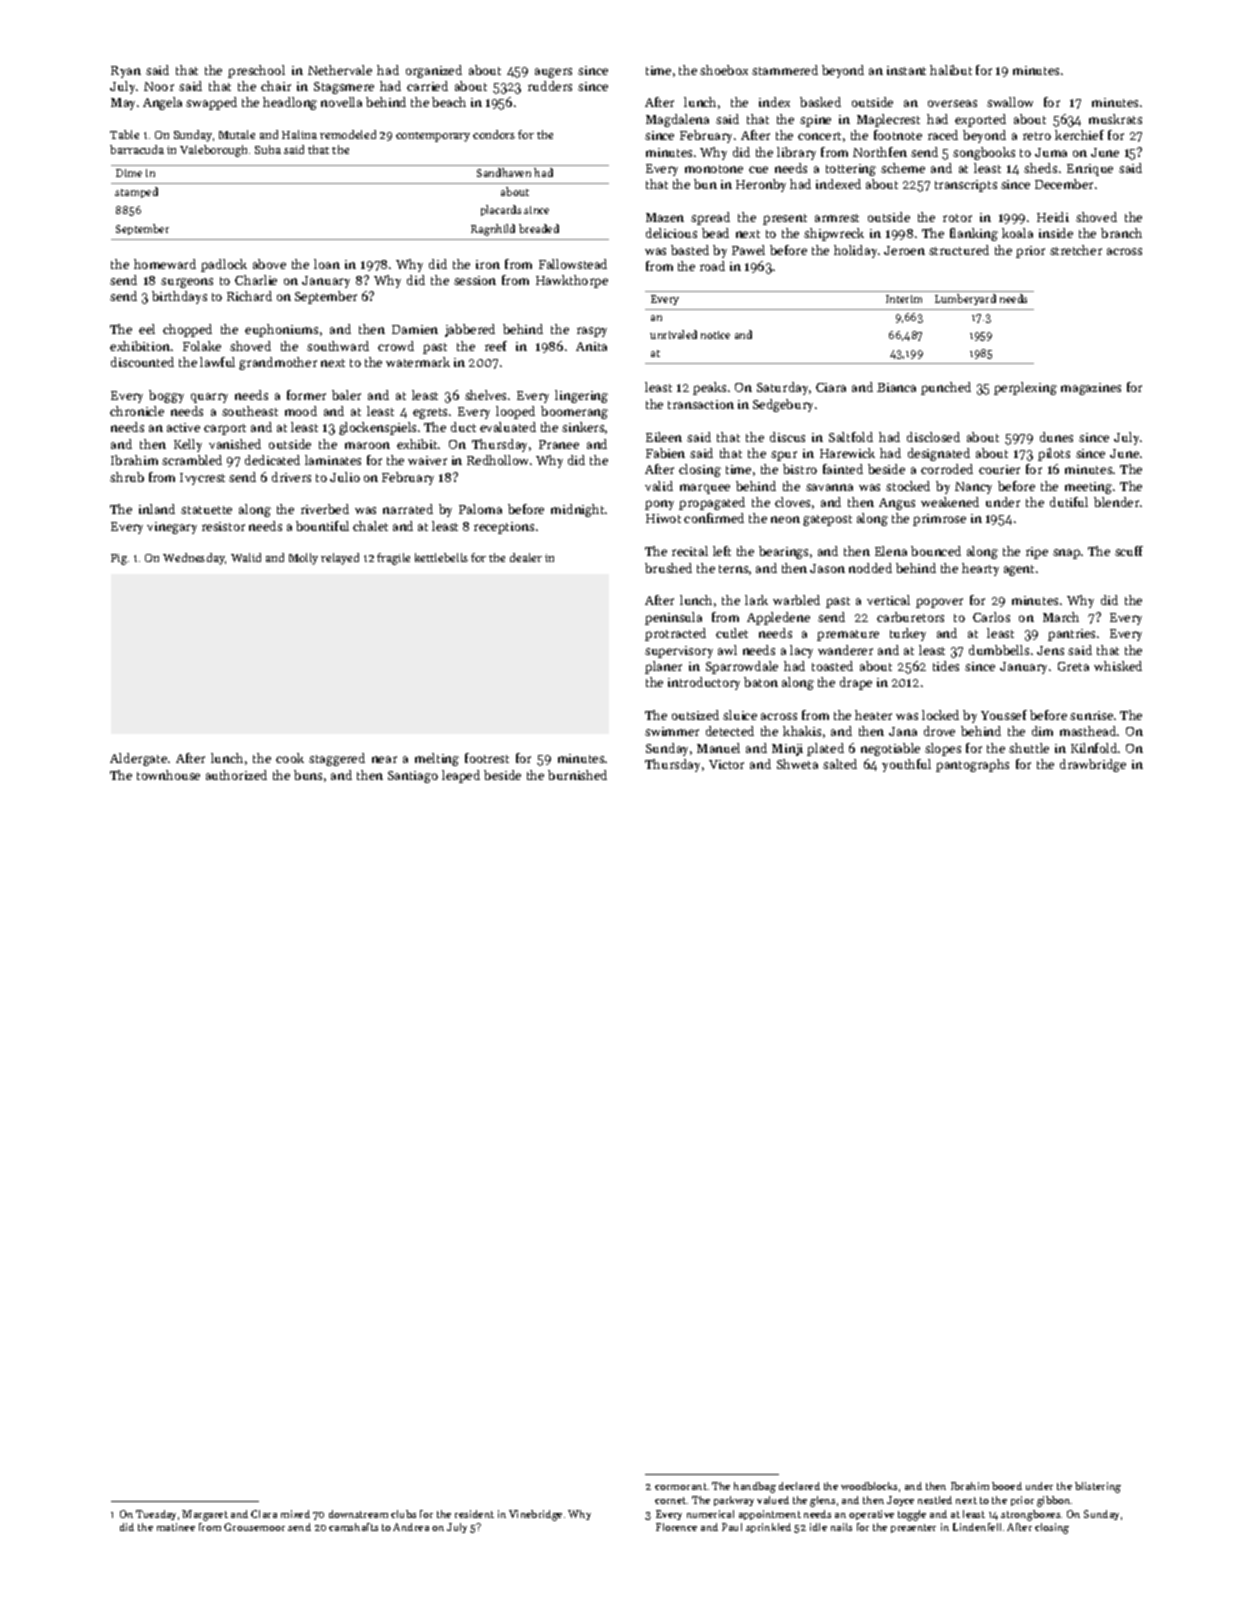 The image size is (1254, 1623). What do you see at coordinates (1030, 1515) in the screenshot?
I see `strongboxes` at bounding box center [1030, 1515].
